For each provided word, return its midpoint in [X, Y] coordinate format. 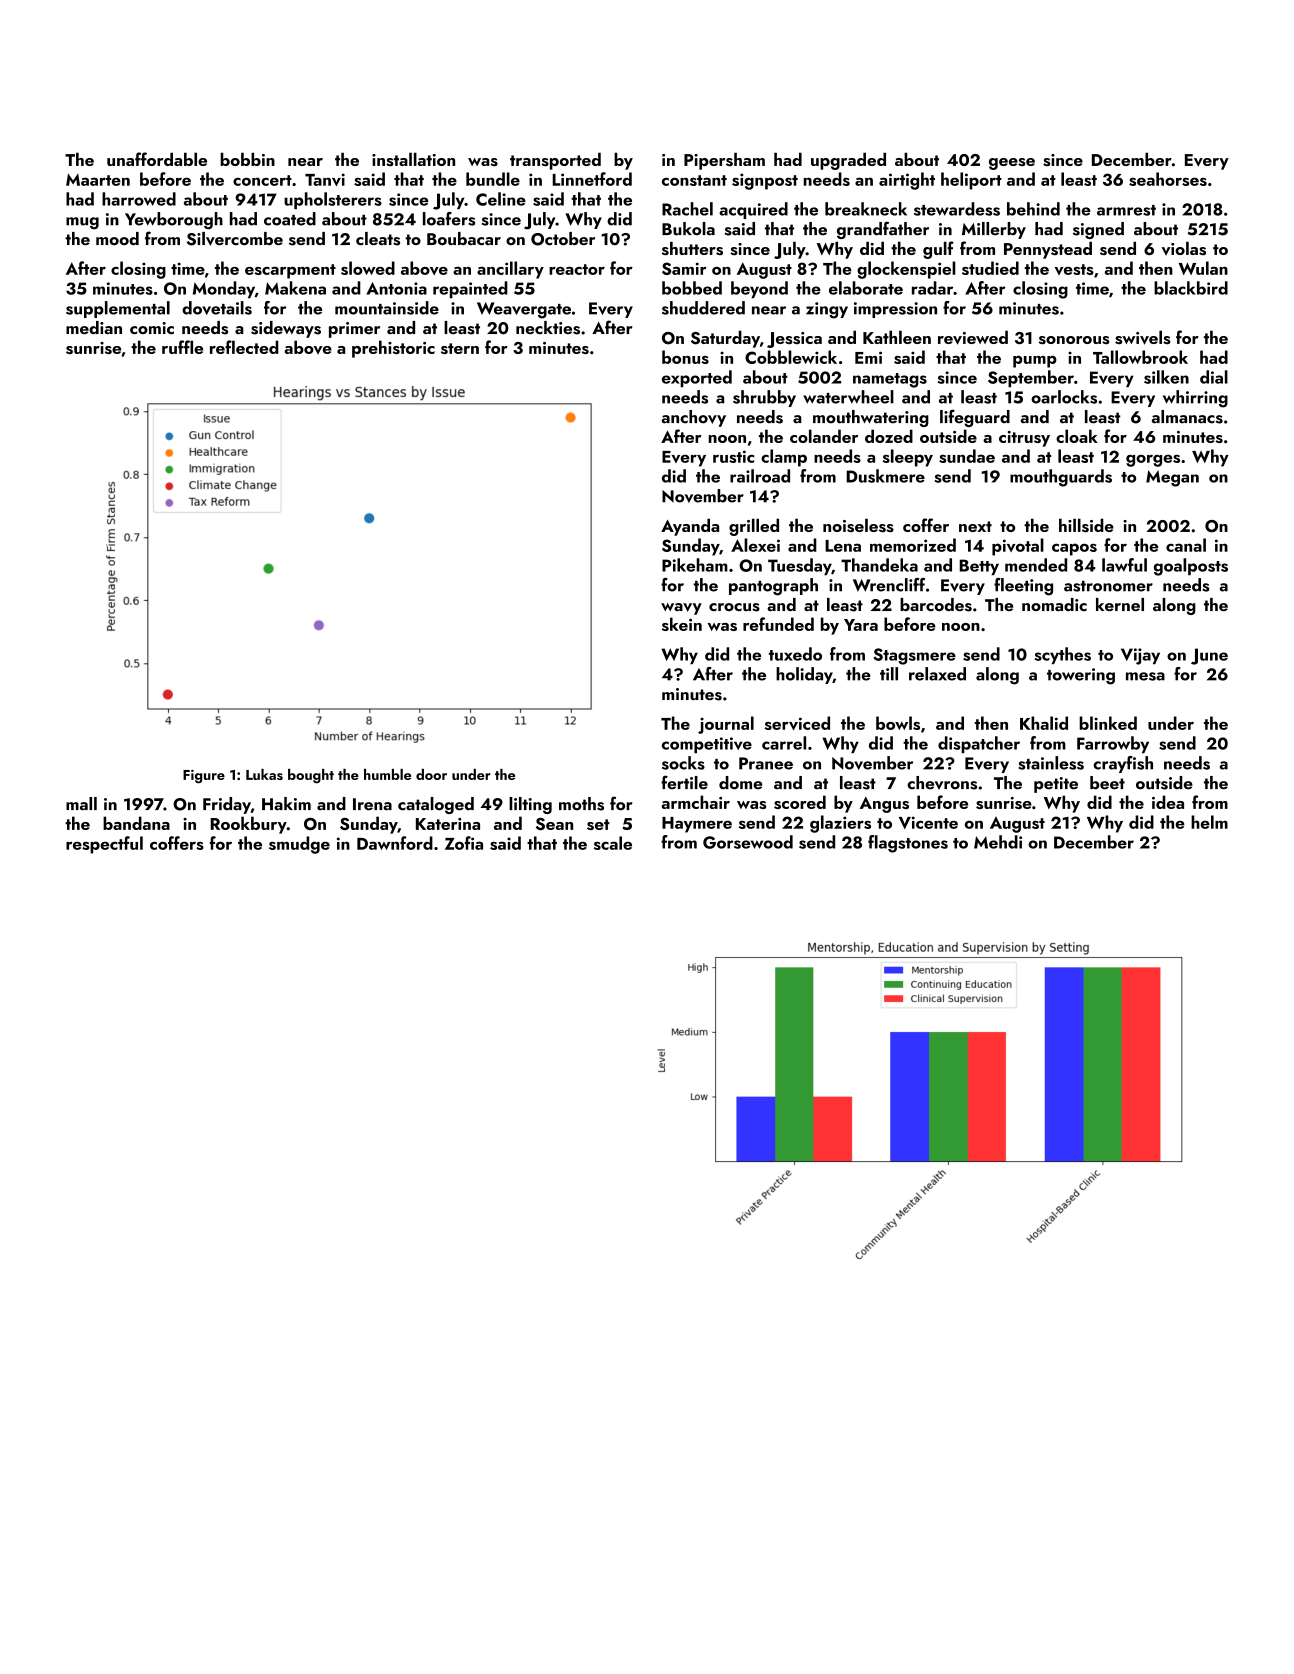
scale [613, 843]
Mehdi [998, 842]
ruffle [182, 347]
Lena [843, 546]
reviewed [973, 337]
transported [555, 161]
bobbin [247, 159]
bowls [898, 723]
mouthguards [1061, 478]
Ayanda [690, 527]
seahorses [1168, 179]
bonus [685, 357]
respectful [104, 845]
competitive [707, 745]
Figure [204, 777]
